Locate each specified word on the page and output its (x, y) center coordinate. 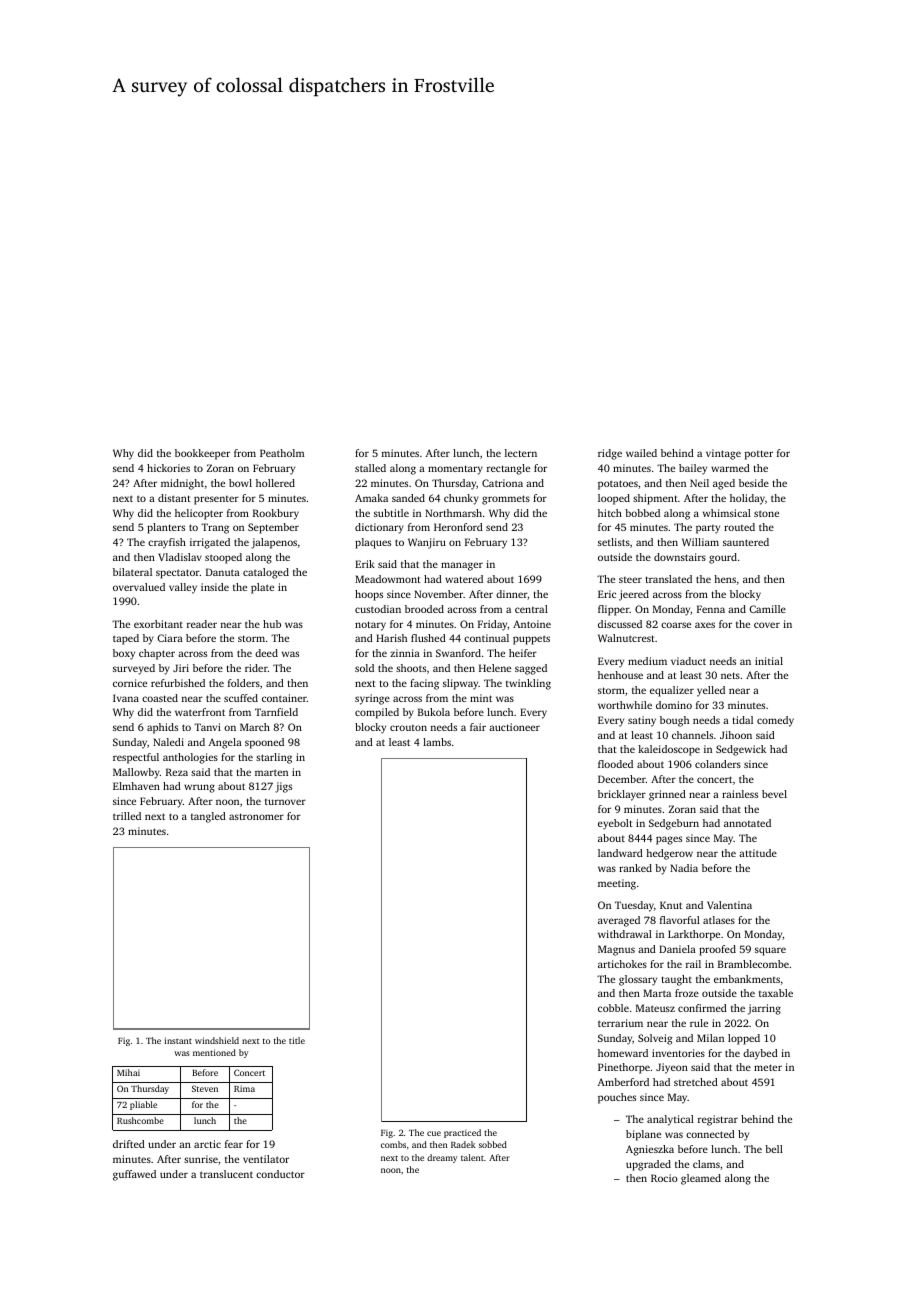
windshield (217, 1040)
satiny (642, 721)
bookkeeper (202, 454)
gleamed (701, 1179)
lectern (521, 453)
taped (126, 639)
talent (472, 1157)
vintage (723, 454)
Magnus (616, 950)
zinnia (405, 653)
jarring (764, 1009)
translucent (226, 1174)
